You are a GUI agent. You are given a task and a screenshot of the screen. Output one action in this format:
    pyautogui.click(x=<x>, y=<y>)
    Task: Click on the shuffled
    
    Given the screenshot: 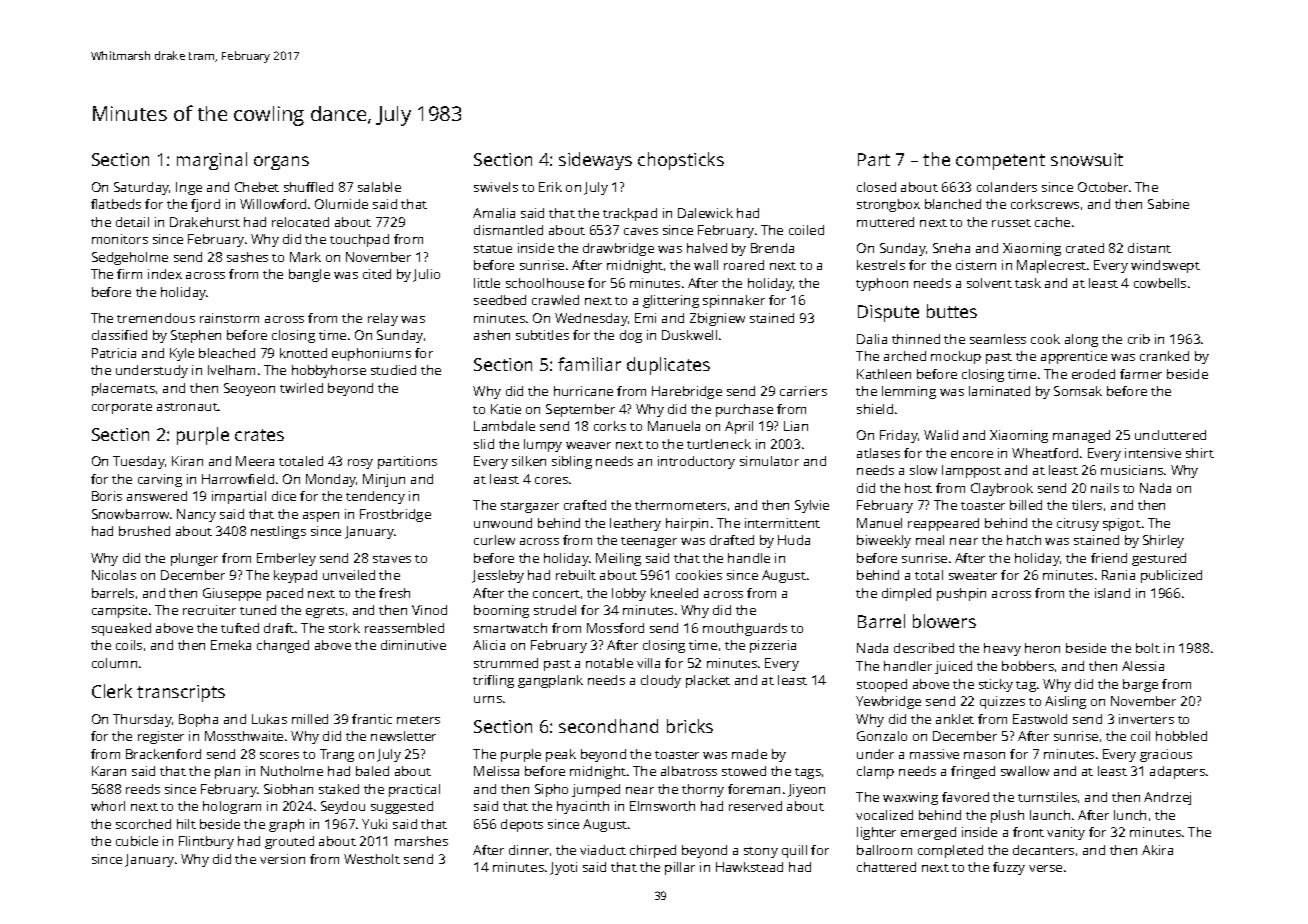 What is the action you would take?
    pyautogui.click(x=308, y=187)
